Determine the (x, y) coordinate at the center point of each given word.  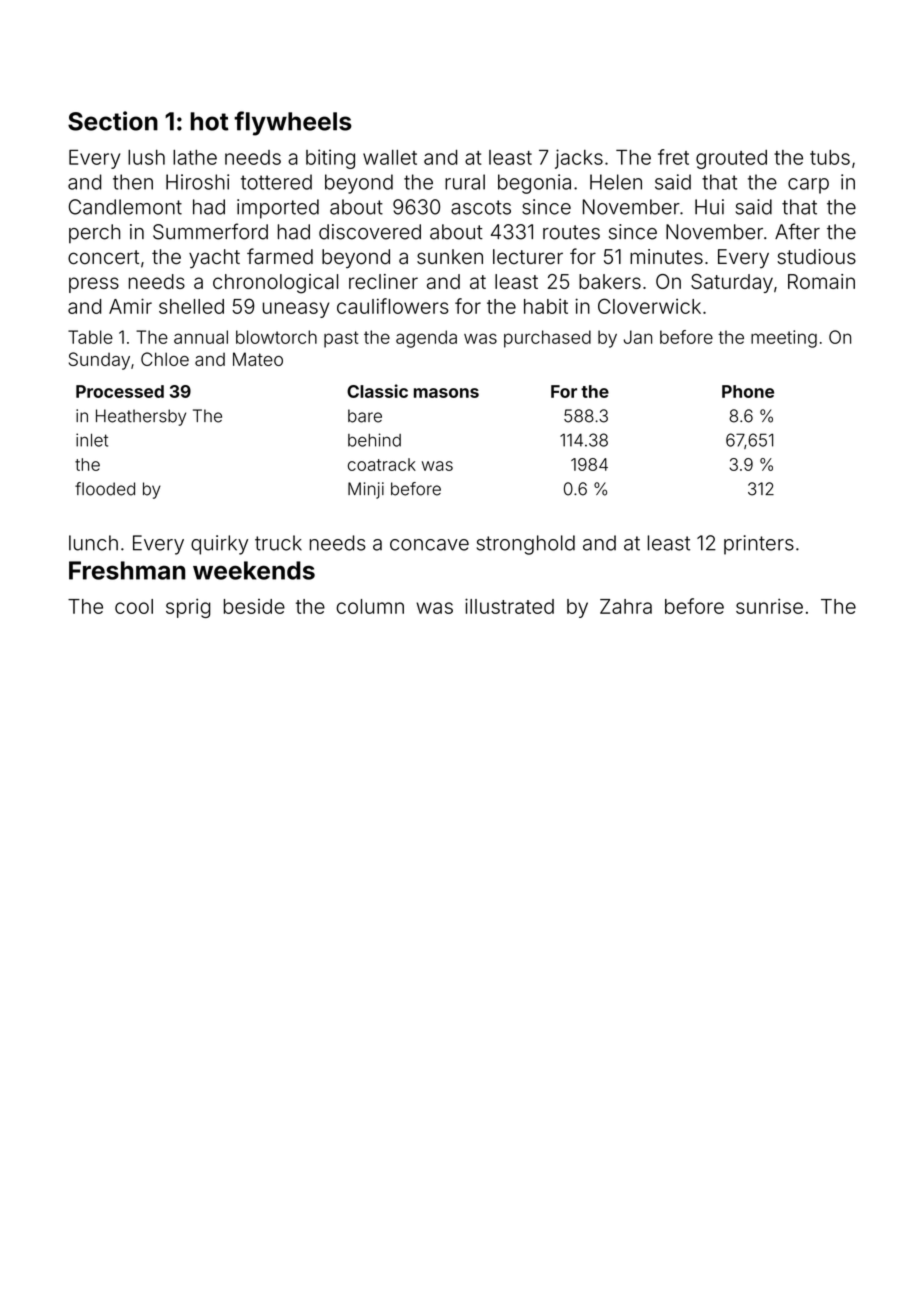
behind (374, 440)
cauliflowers (393, 306)
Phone (748, 391)
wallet (390, 157)
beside (254, 606)
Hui (709, 207)
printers (759, 545)
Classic (377, 391)
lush (146, 157)
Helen (616, 182)
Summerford (210, 231)
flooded (105, 489)
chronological (275, 284)
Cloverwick (649, 306)
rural (465, 182)
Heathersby (141, 417)
